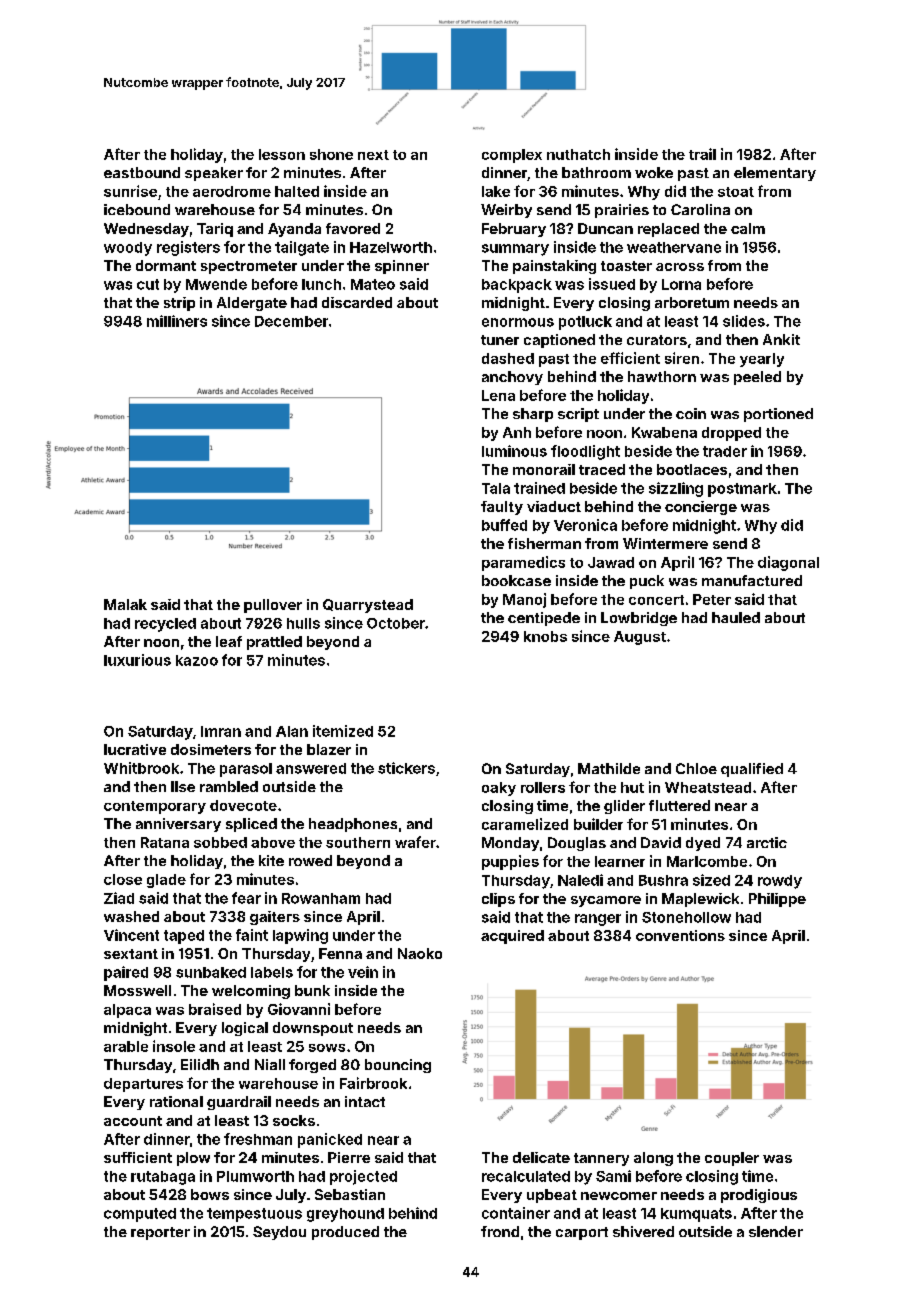 Image resolution: width=924 pixels, height=1314 pixels. Describe the element at coordinates (128, 249) in the document. I see `woody` at that location.
